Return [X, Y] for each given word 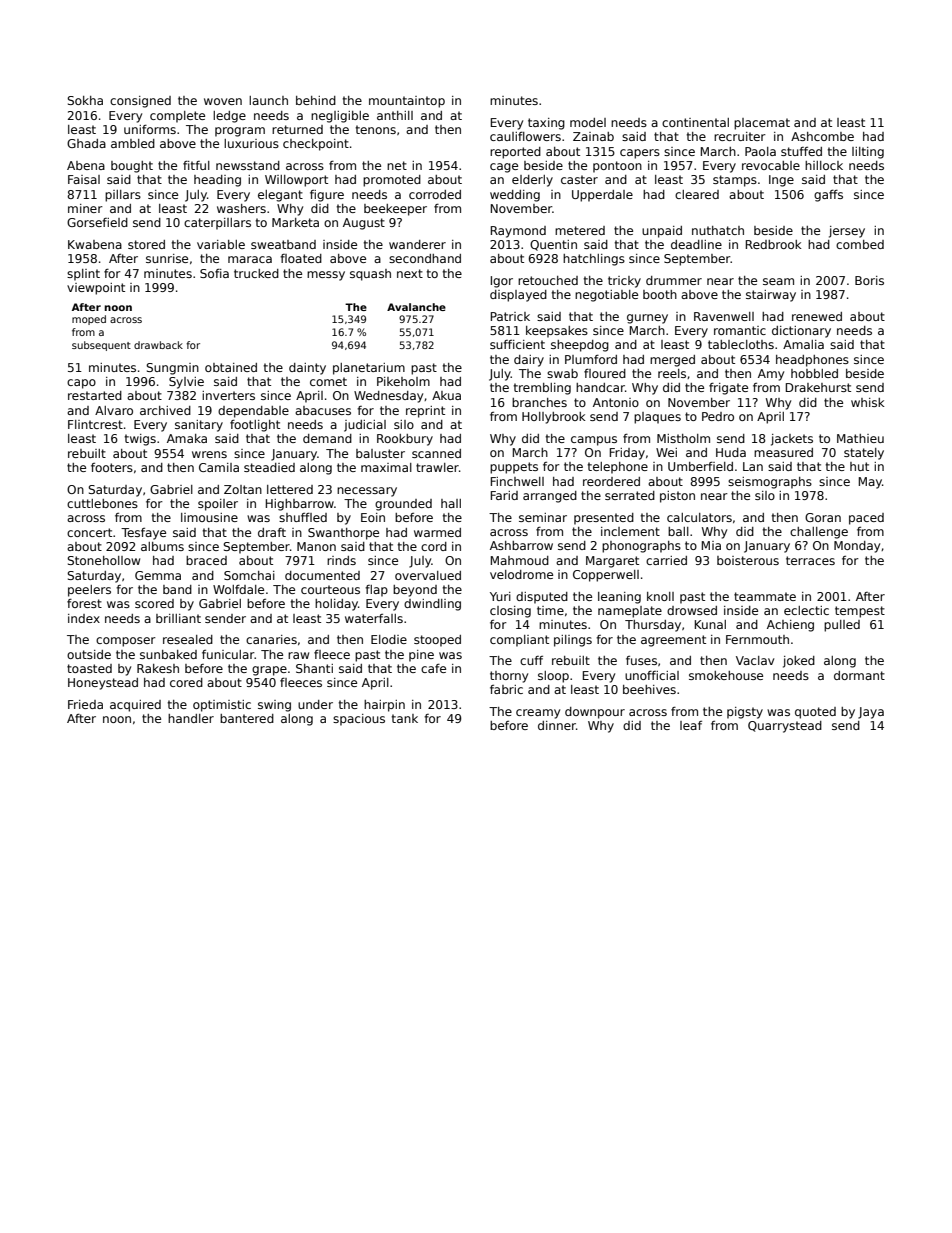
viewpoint [96, 289]
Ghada [86, 143]
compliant [519, 641]
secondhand [425, 258]
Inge [781, 181]
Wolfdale [238, 589]
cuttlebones [102, 503]
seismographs [770, 483]
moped [89, 320]
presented [604, 519]
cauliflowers [525, 136]
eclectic [806, 610]
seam [778, 281]
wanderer [417, 244]
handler [191, 718]
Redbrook [774, 244]
